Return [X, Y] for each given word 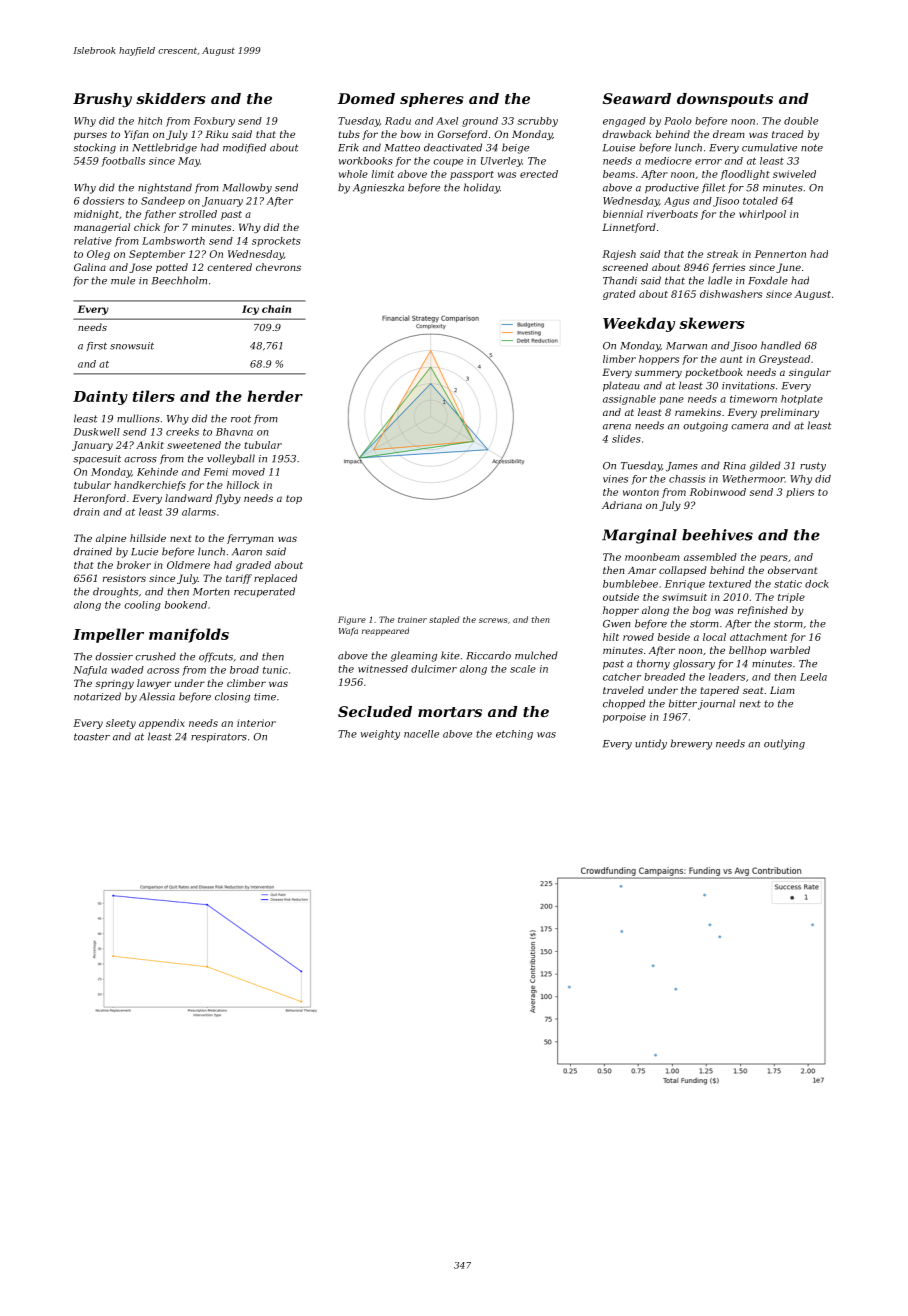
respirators [219, 738]
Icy [250, 310]
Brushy [102, 100]
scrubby [537, 122]
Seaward [637, 98]
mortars [450, 712]
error [708, 162]
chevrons [278, 267]
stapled [444, 620]
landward [188, 498]
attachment [758, 637]
